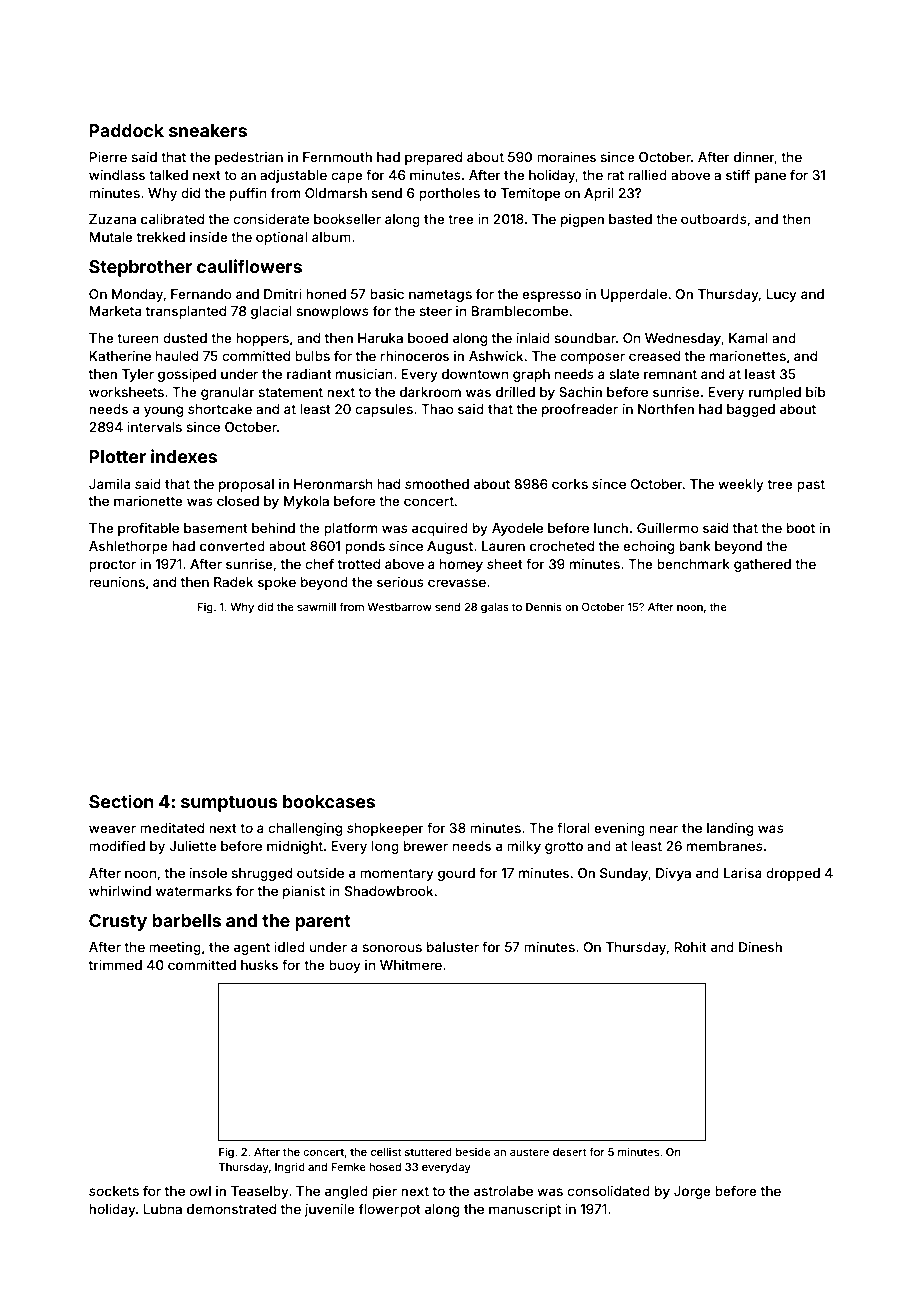  I want to click on soundbar, so click(585, 338).
